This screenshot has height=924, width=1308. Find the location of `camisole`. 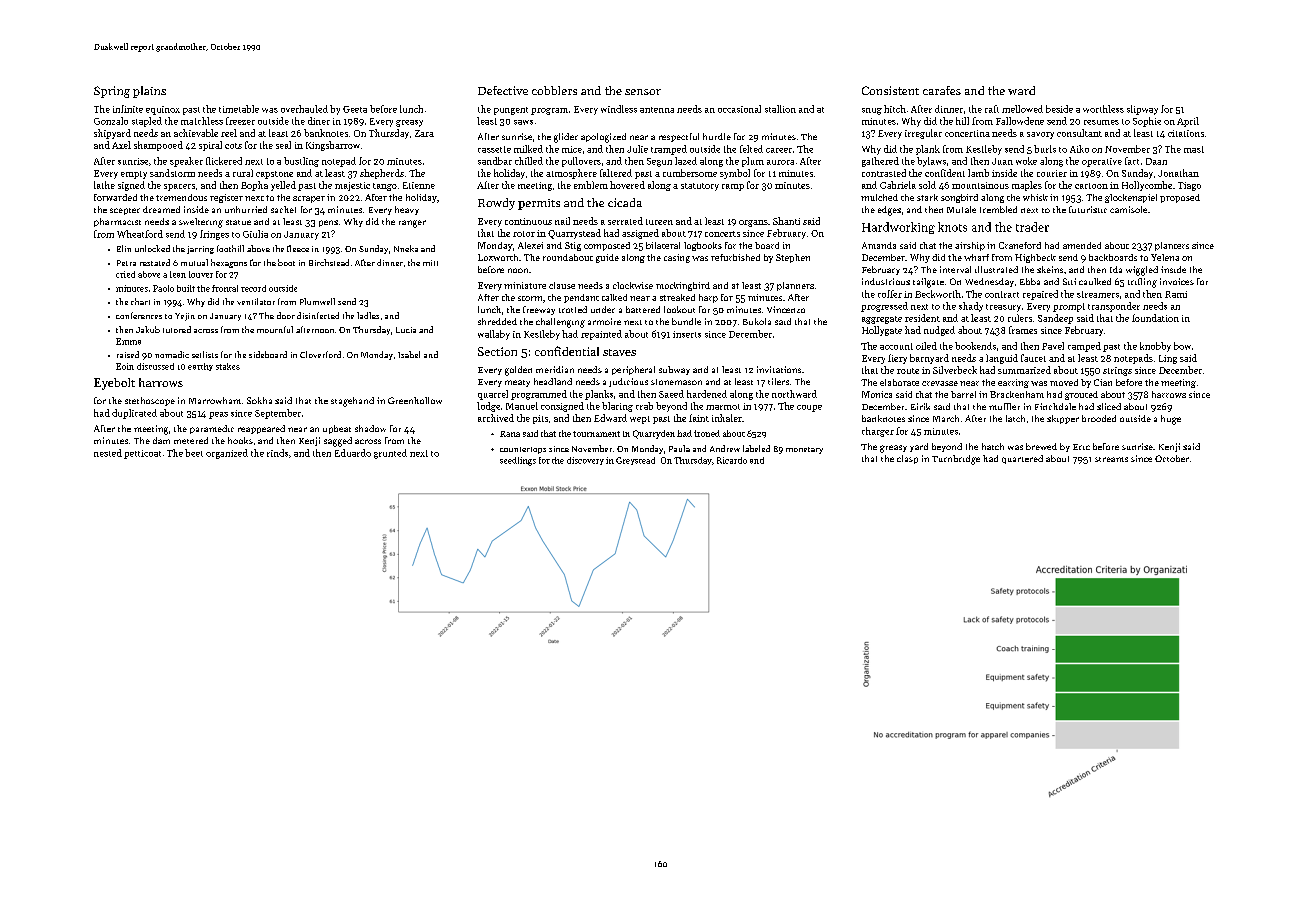

camisole is located at coordinates (1128, 209).
